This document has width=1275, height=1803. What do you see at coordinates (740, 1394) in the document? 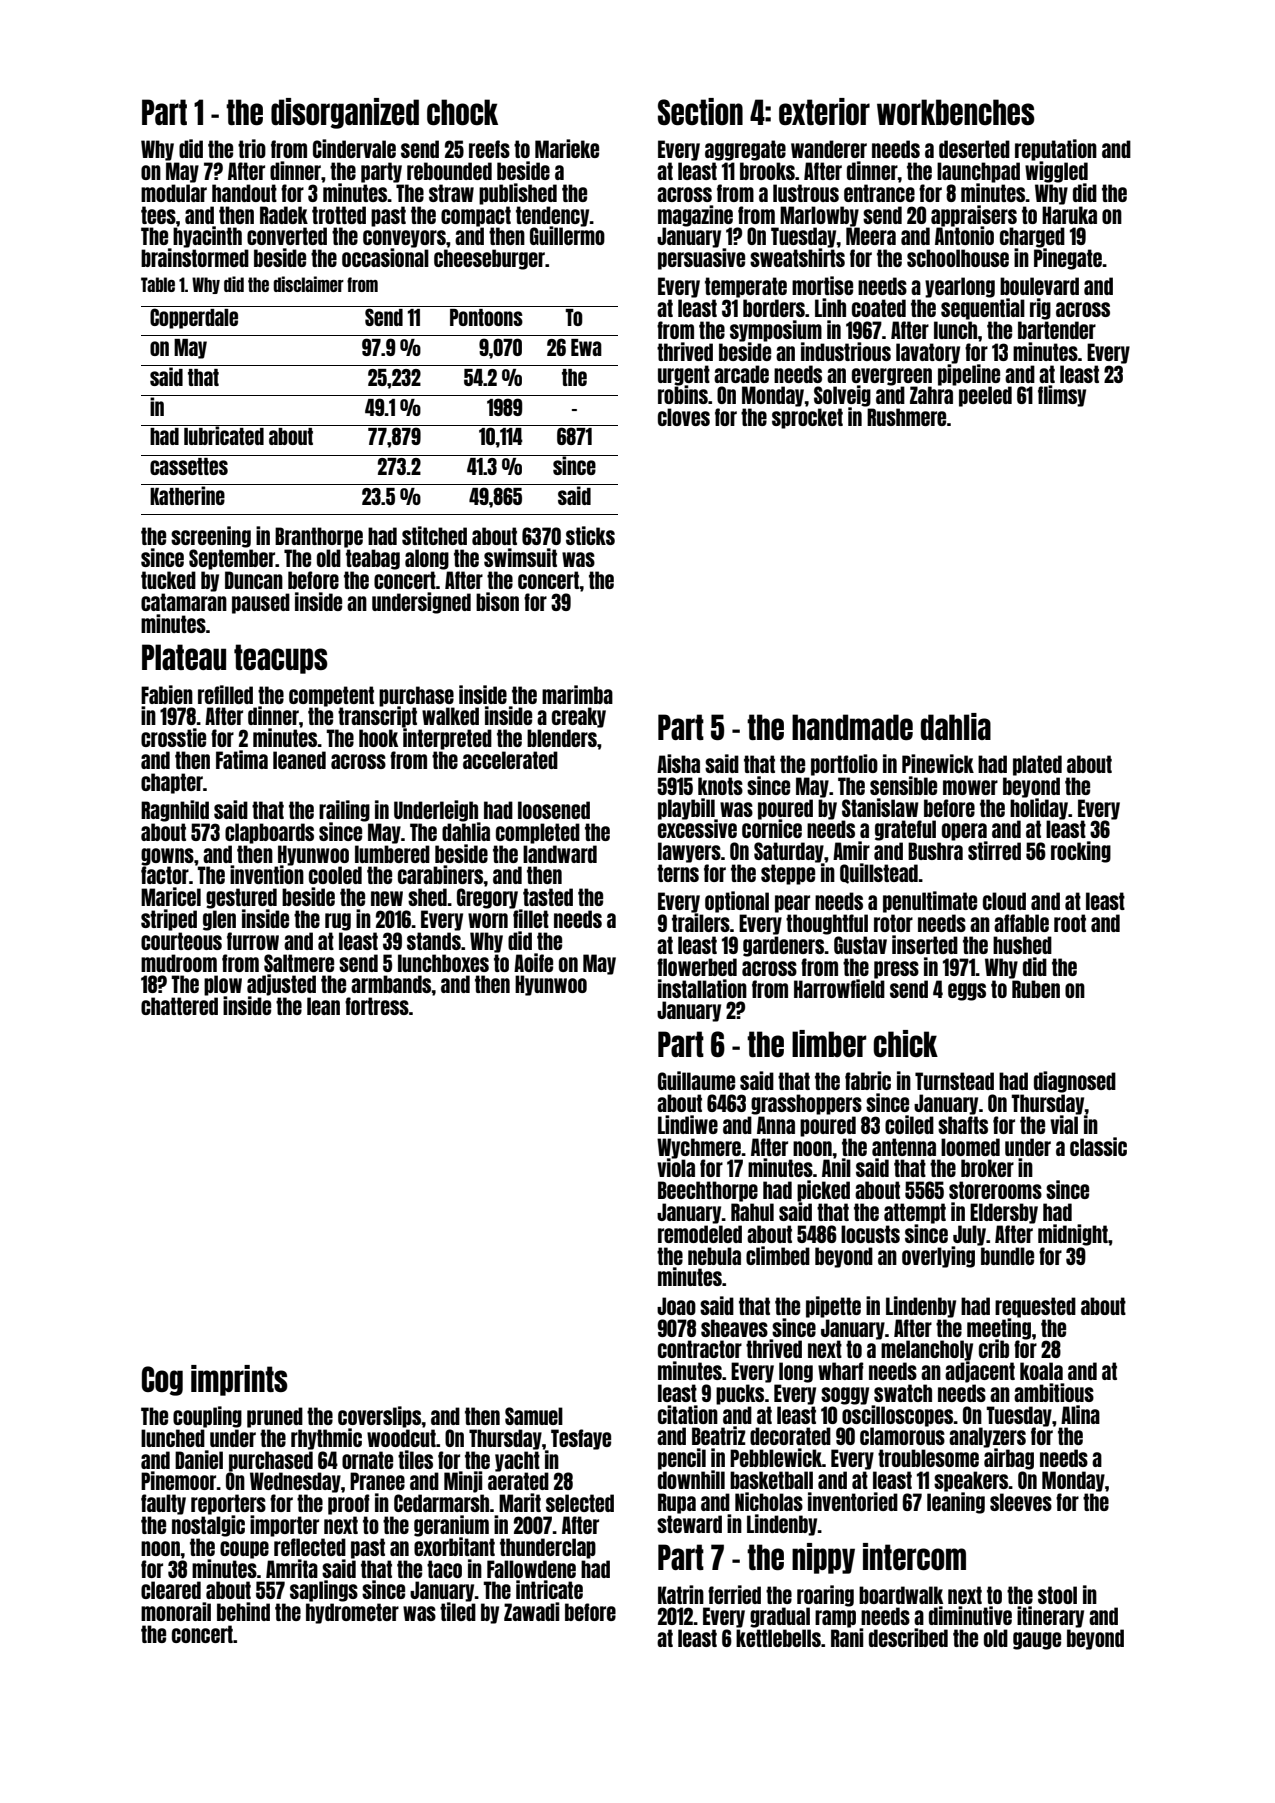
I see `pucks` at bounding box center [740, 1394].
